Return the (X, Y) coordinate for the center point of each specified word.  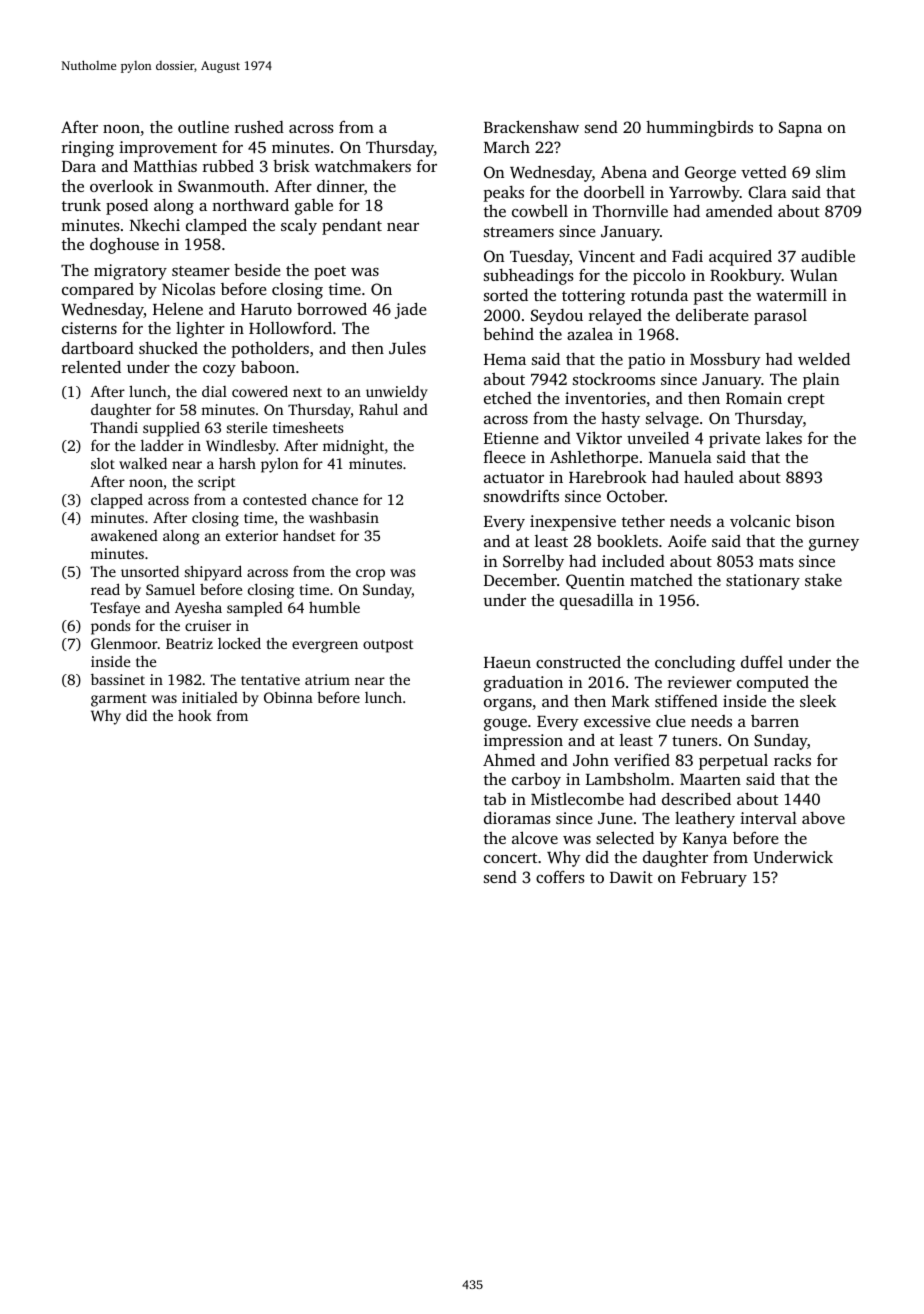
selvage (672, 420)
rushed (259, 127)
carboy (536, 780)
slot (103, 463)
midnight (353, 447)
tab (495, 799)
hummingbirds (699, 128)
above (823, 818)
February (714, 878)
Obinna (288, 697)
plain (821, 380)
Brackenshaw (531, 126)
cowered (260, 391)
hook (195, 715)
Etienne (511, 438)
